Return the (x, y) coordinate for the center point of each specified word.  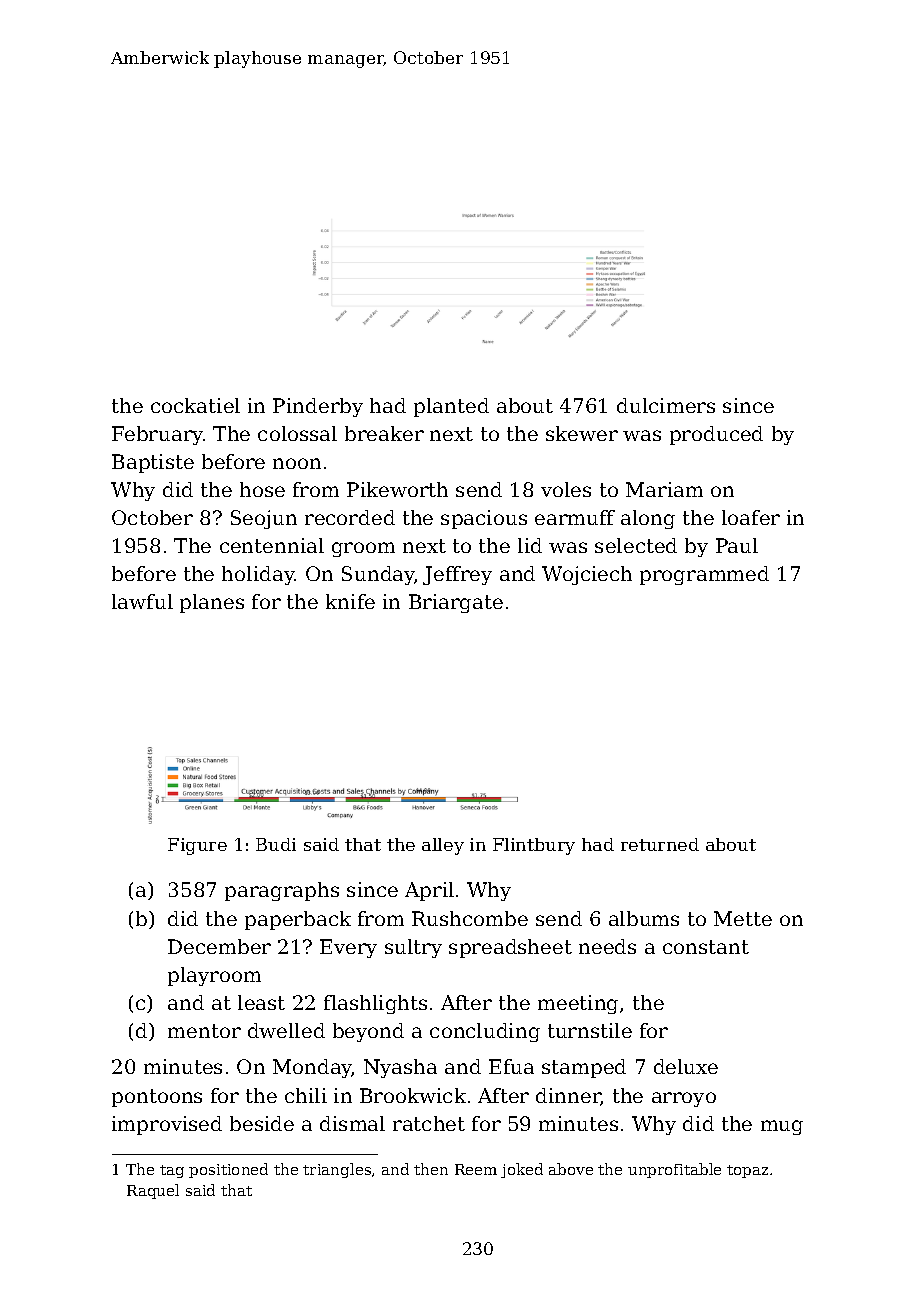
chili (306, 1095)
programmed (704, 575)
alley (443, 846)
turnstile (590, 1030)
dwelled (286, 1030)
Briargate (456, 603)
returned (660, 844)
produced (716, 435)
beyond (368, 1032)
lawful (142, 601)
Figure (197, 846)
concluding (485, 1032)
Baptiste (153, 463)
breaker (384, 433)
